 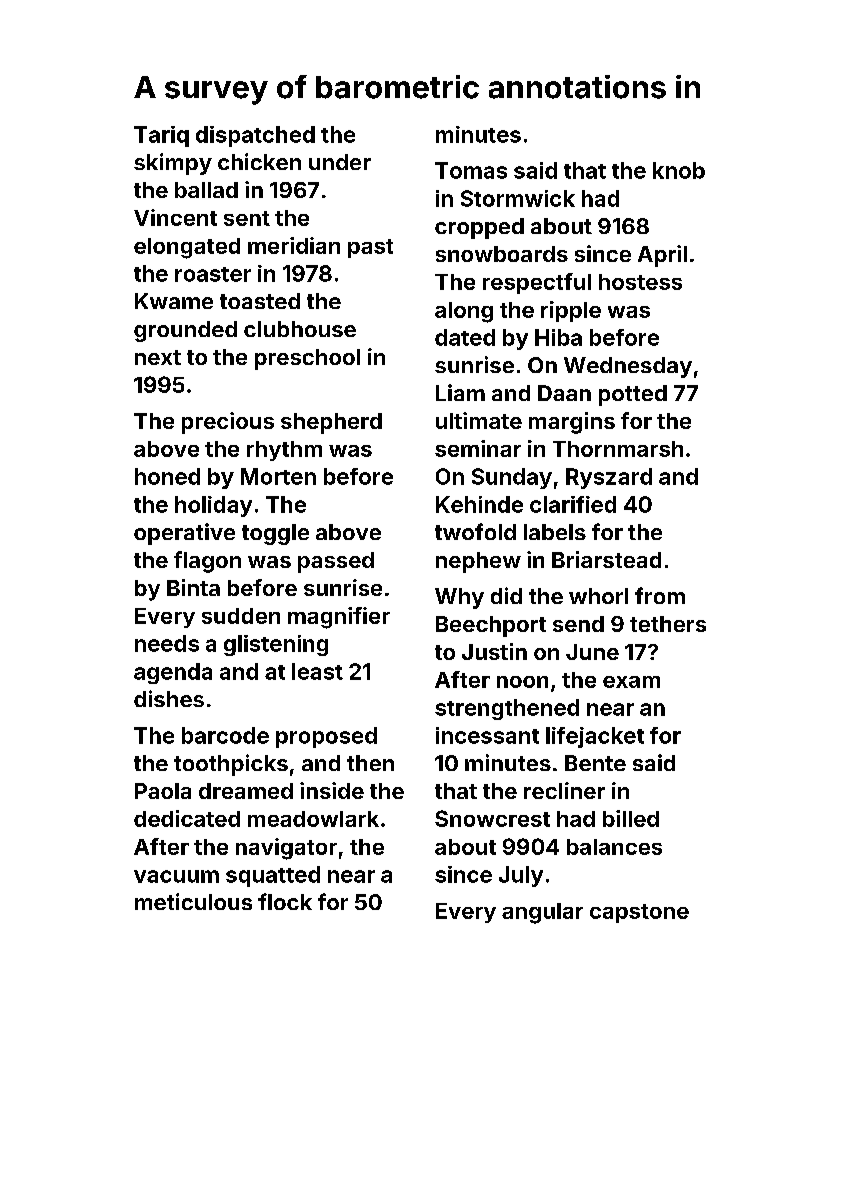 I want to click on Tomas, so click(x=471, y=170).
